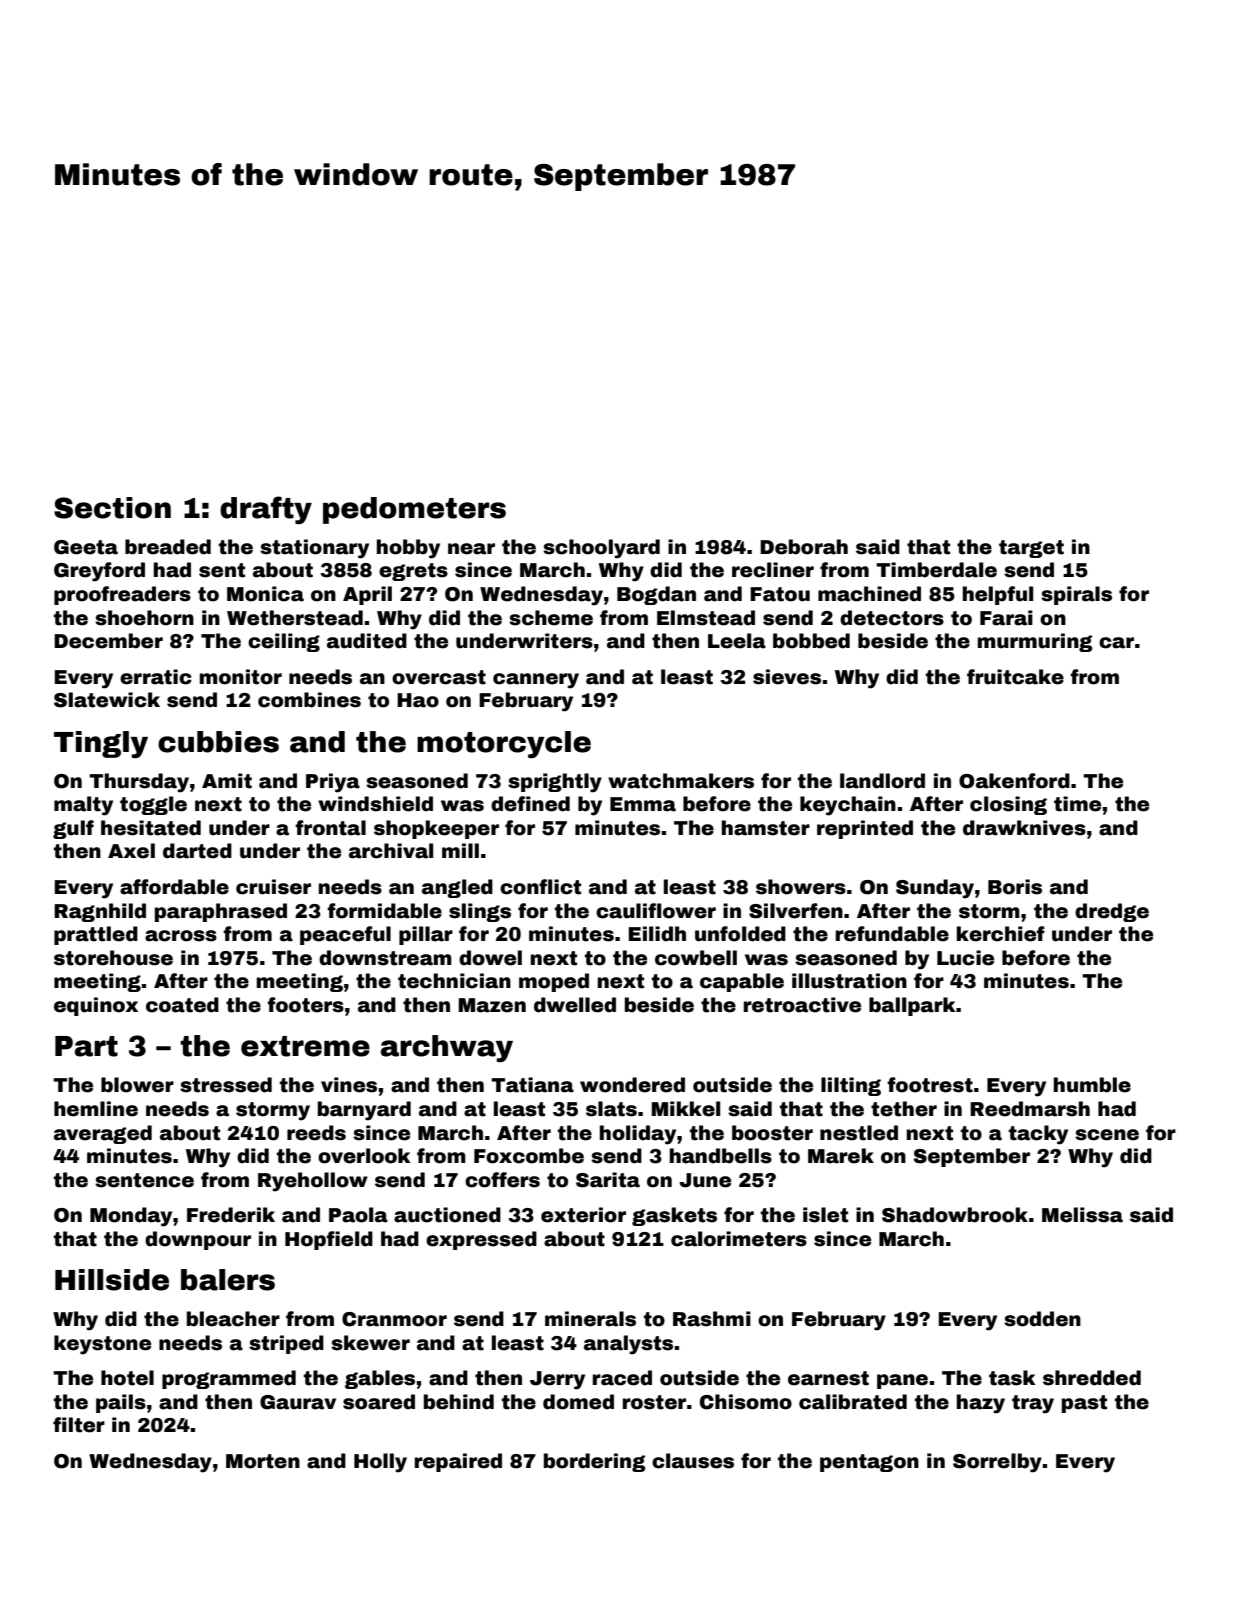 This image has width=1235, height=1598. Describe the element at coordinates (1082, 1215) in the image. I see `Melissa` at that location.
